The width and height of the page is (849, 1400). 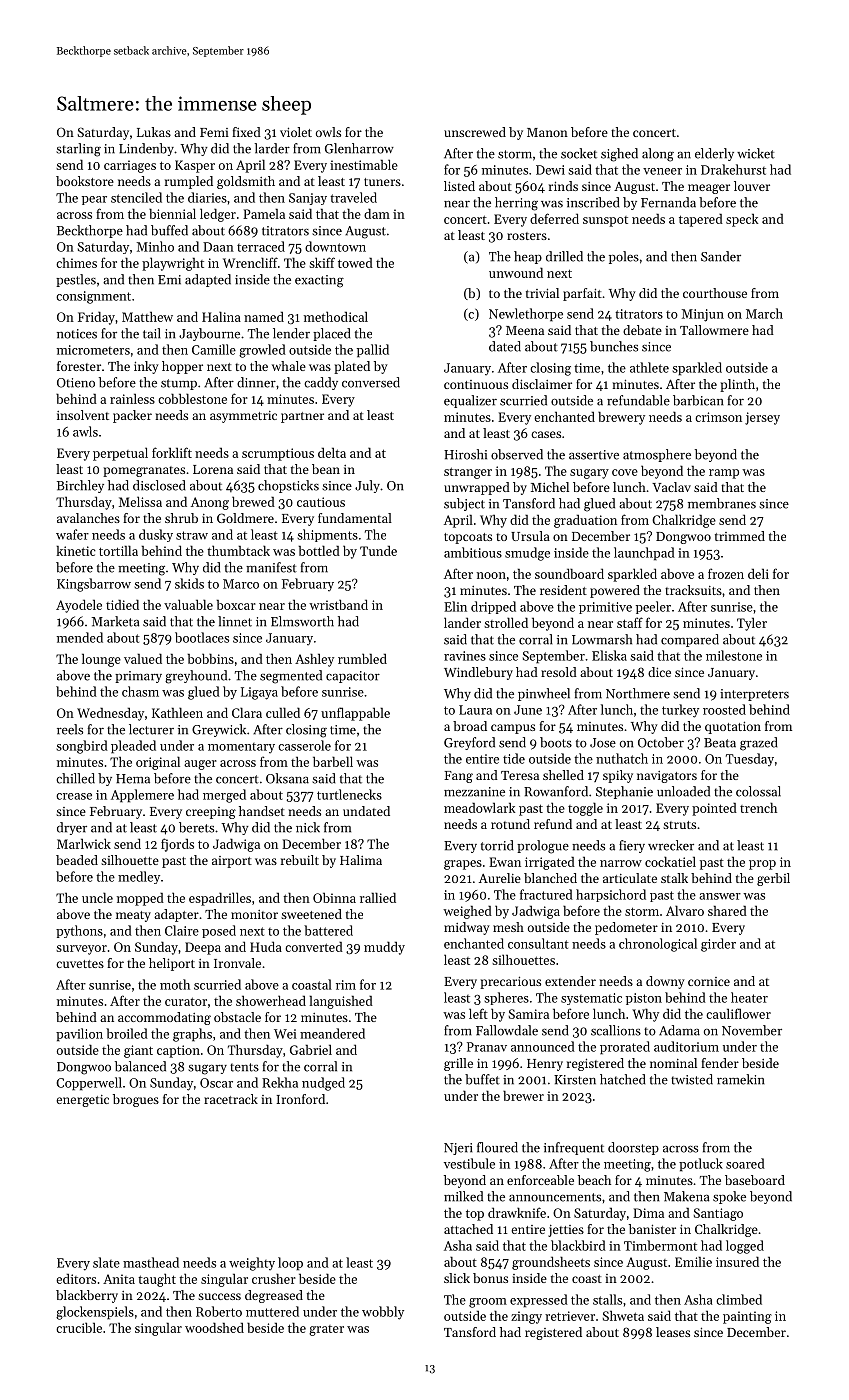 What do you see at coordinates (644, 554) in the page?
I see `launchpad` at bounding box center [644, 554].
